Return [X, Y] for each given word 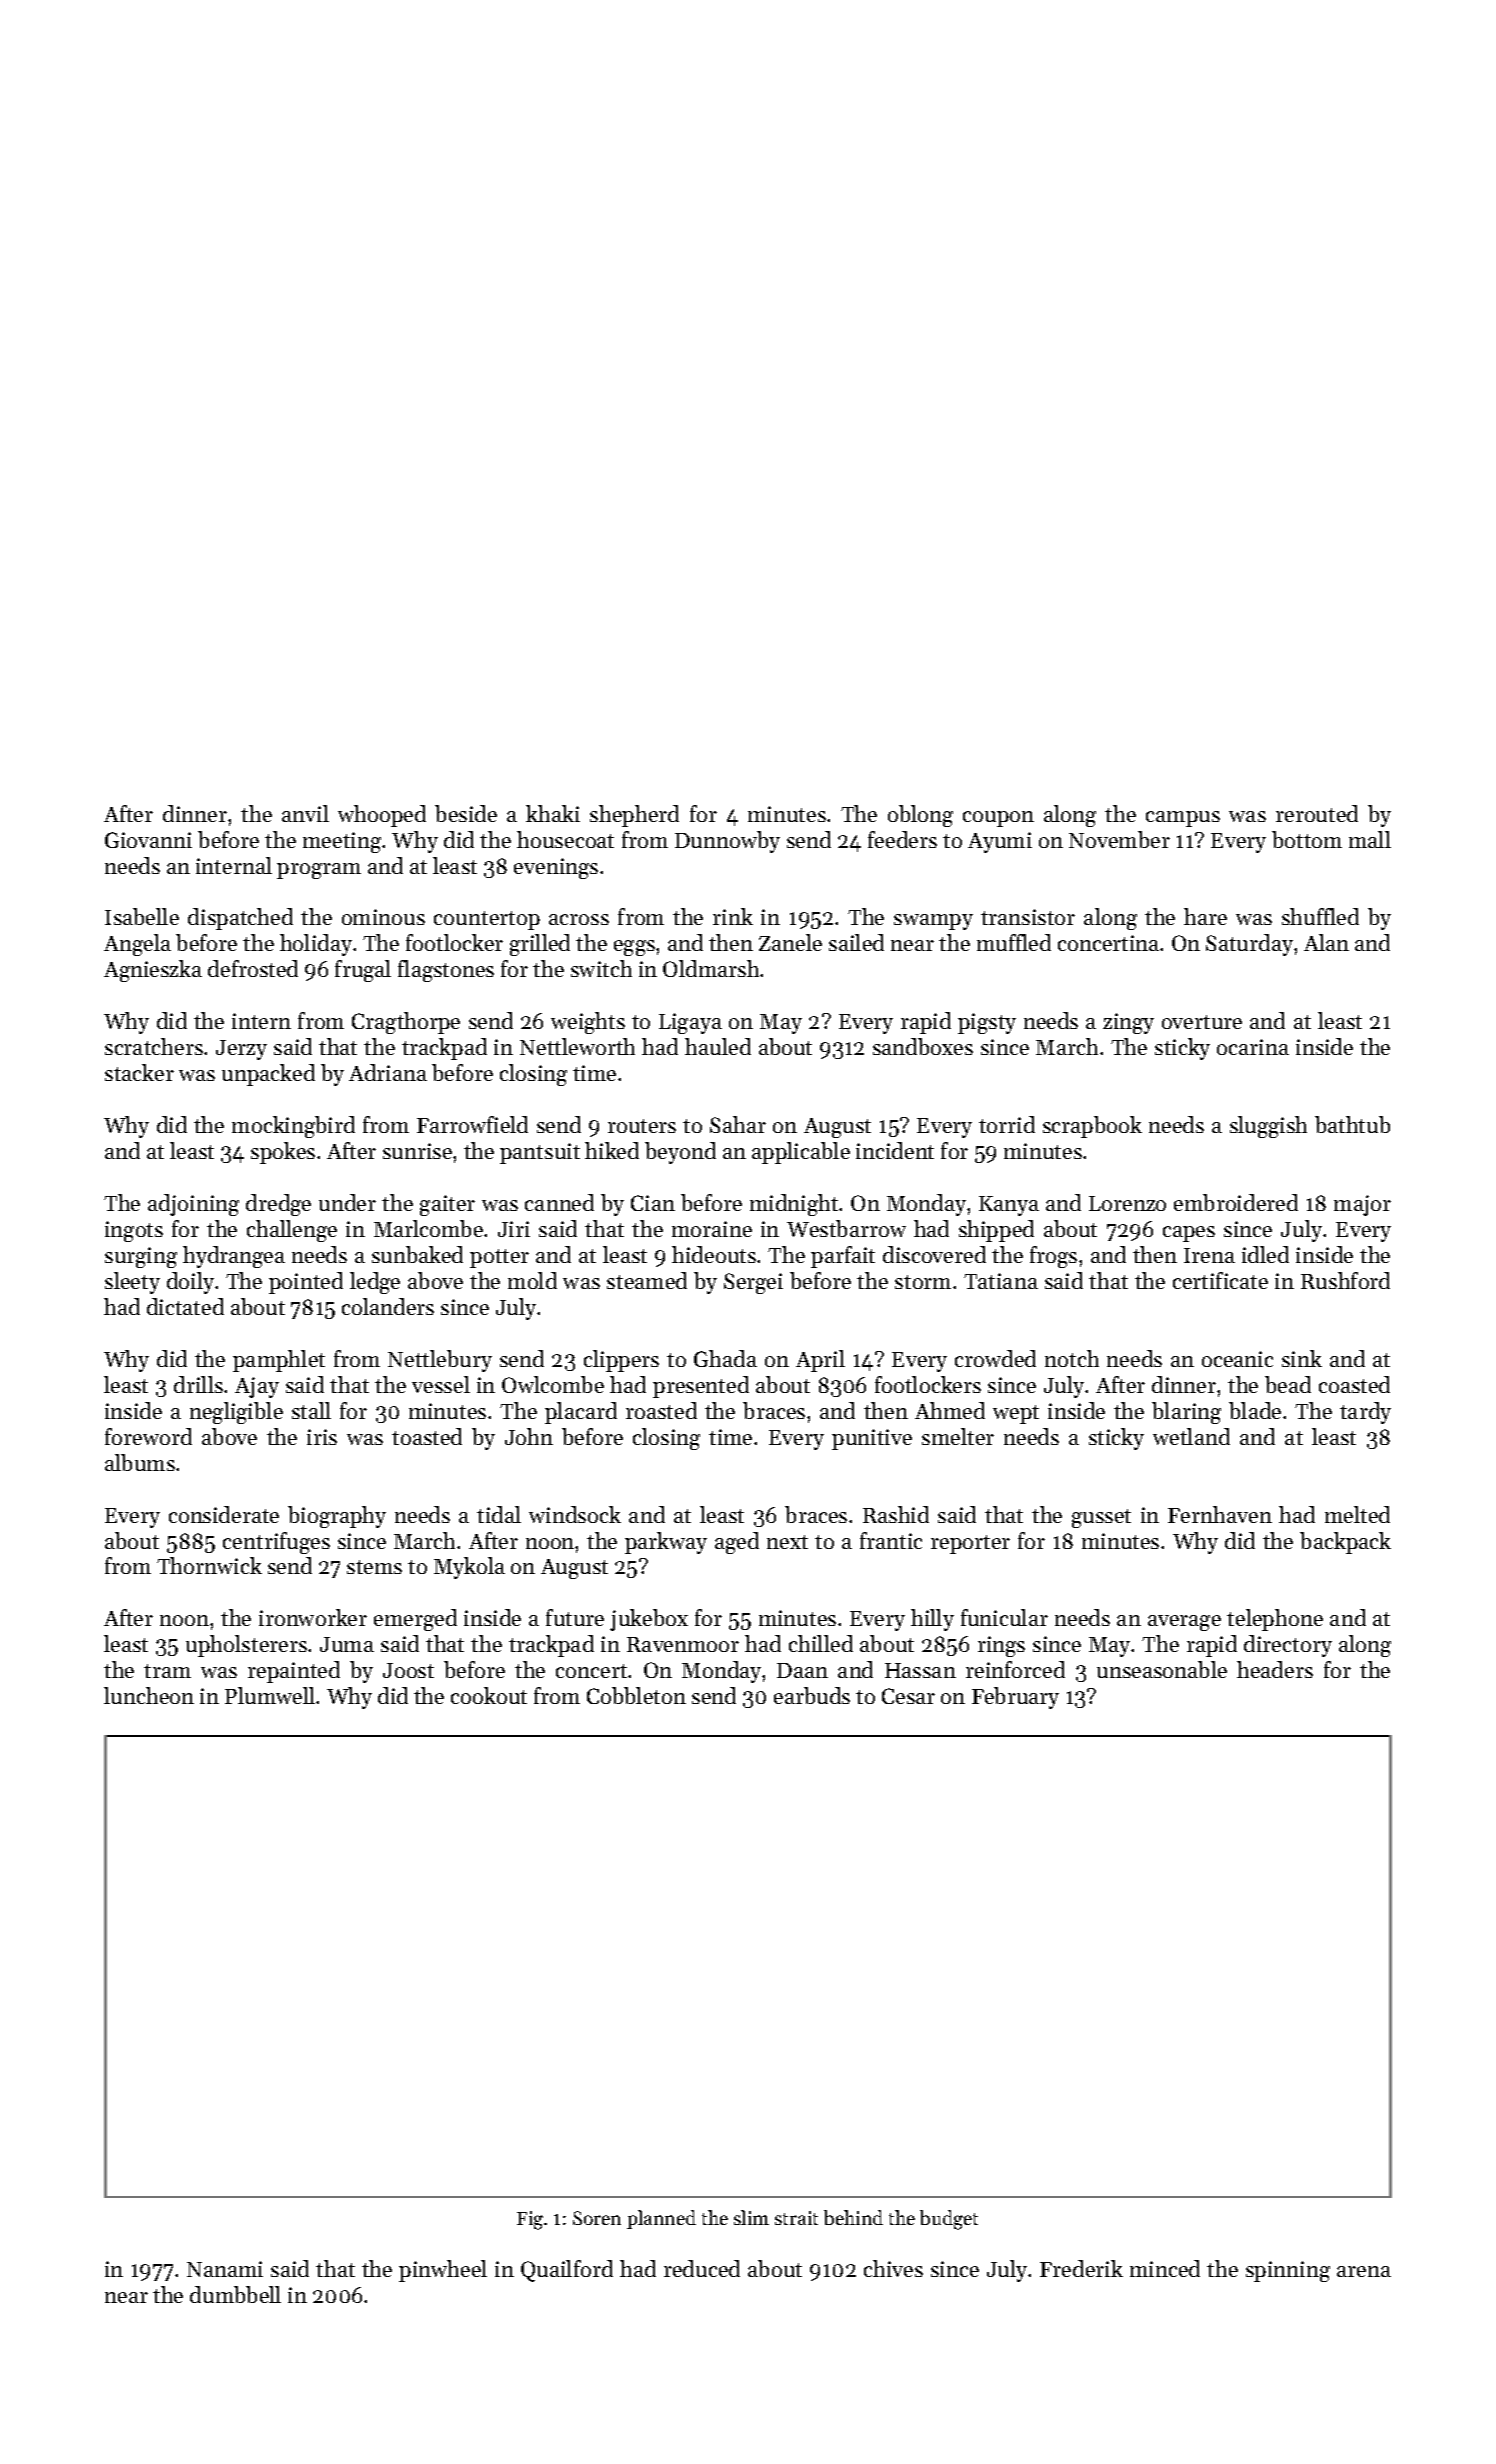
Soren [597, 2218]
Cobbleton [636, 1695]
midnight [794, 1205]
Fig [530, 2220]
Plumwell [270, 1695]
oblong [920, 816]
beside [466, 813]
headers [1275, 1669]
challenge [292, 1231]
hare [1205, 916]
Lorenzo [1127, 1203]
